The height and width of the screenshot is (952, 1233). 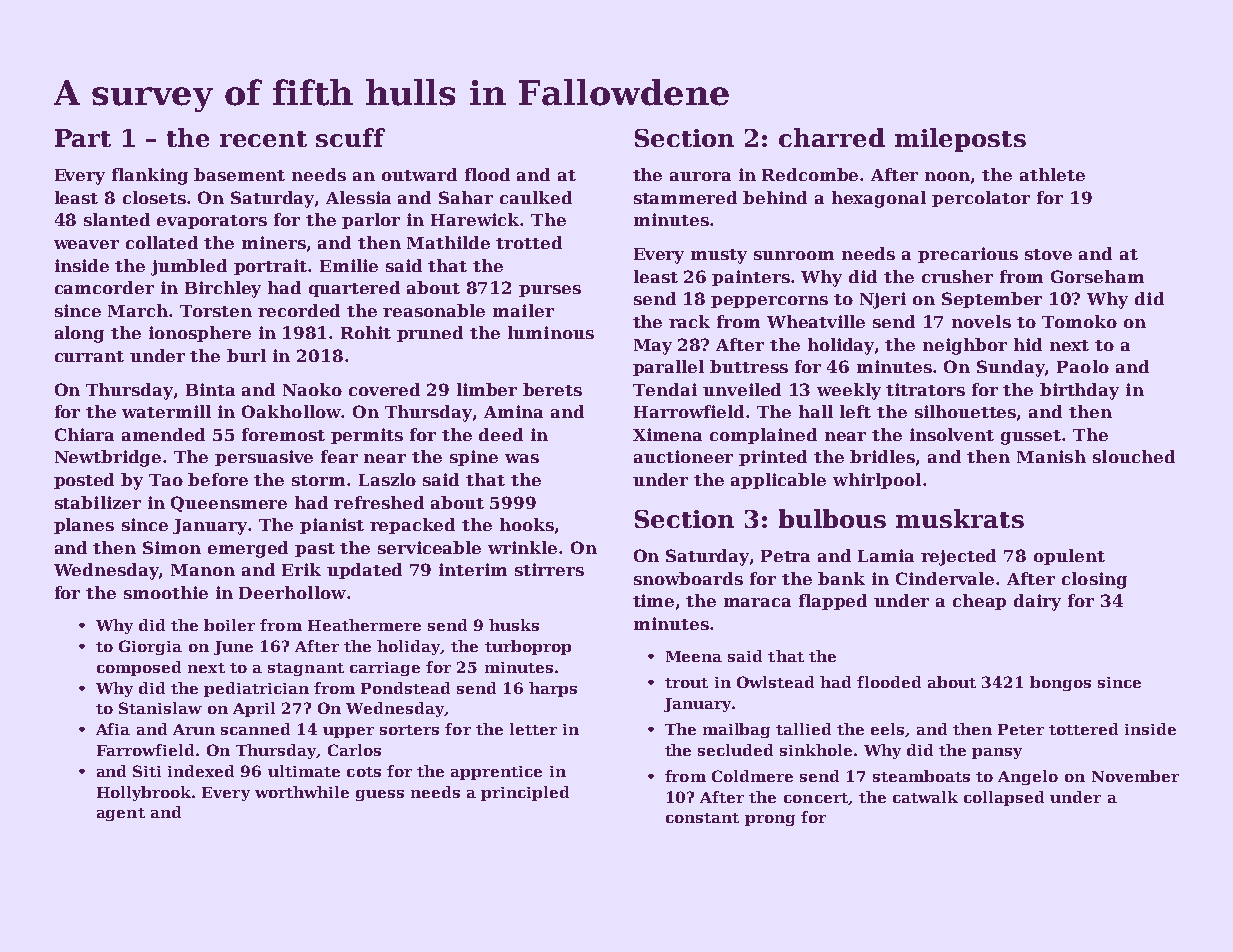 What do you see at coordinates (350, 137) in the screenshot?
I see `scuff` at bounding box center [350, 137].
